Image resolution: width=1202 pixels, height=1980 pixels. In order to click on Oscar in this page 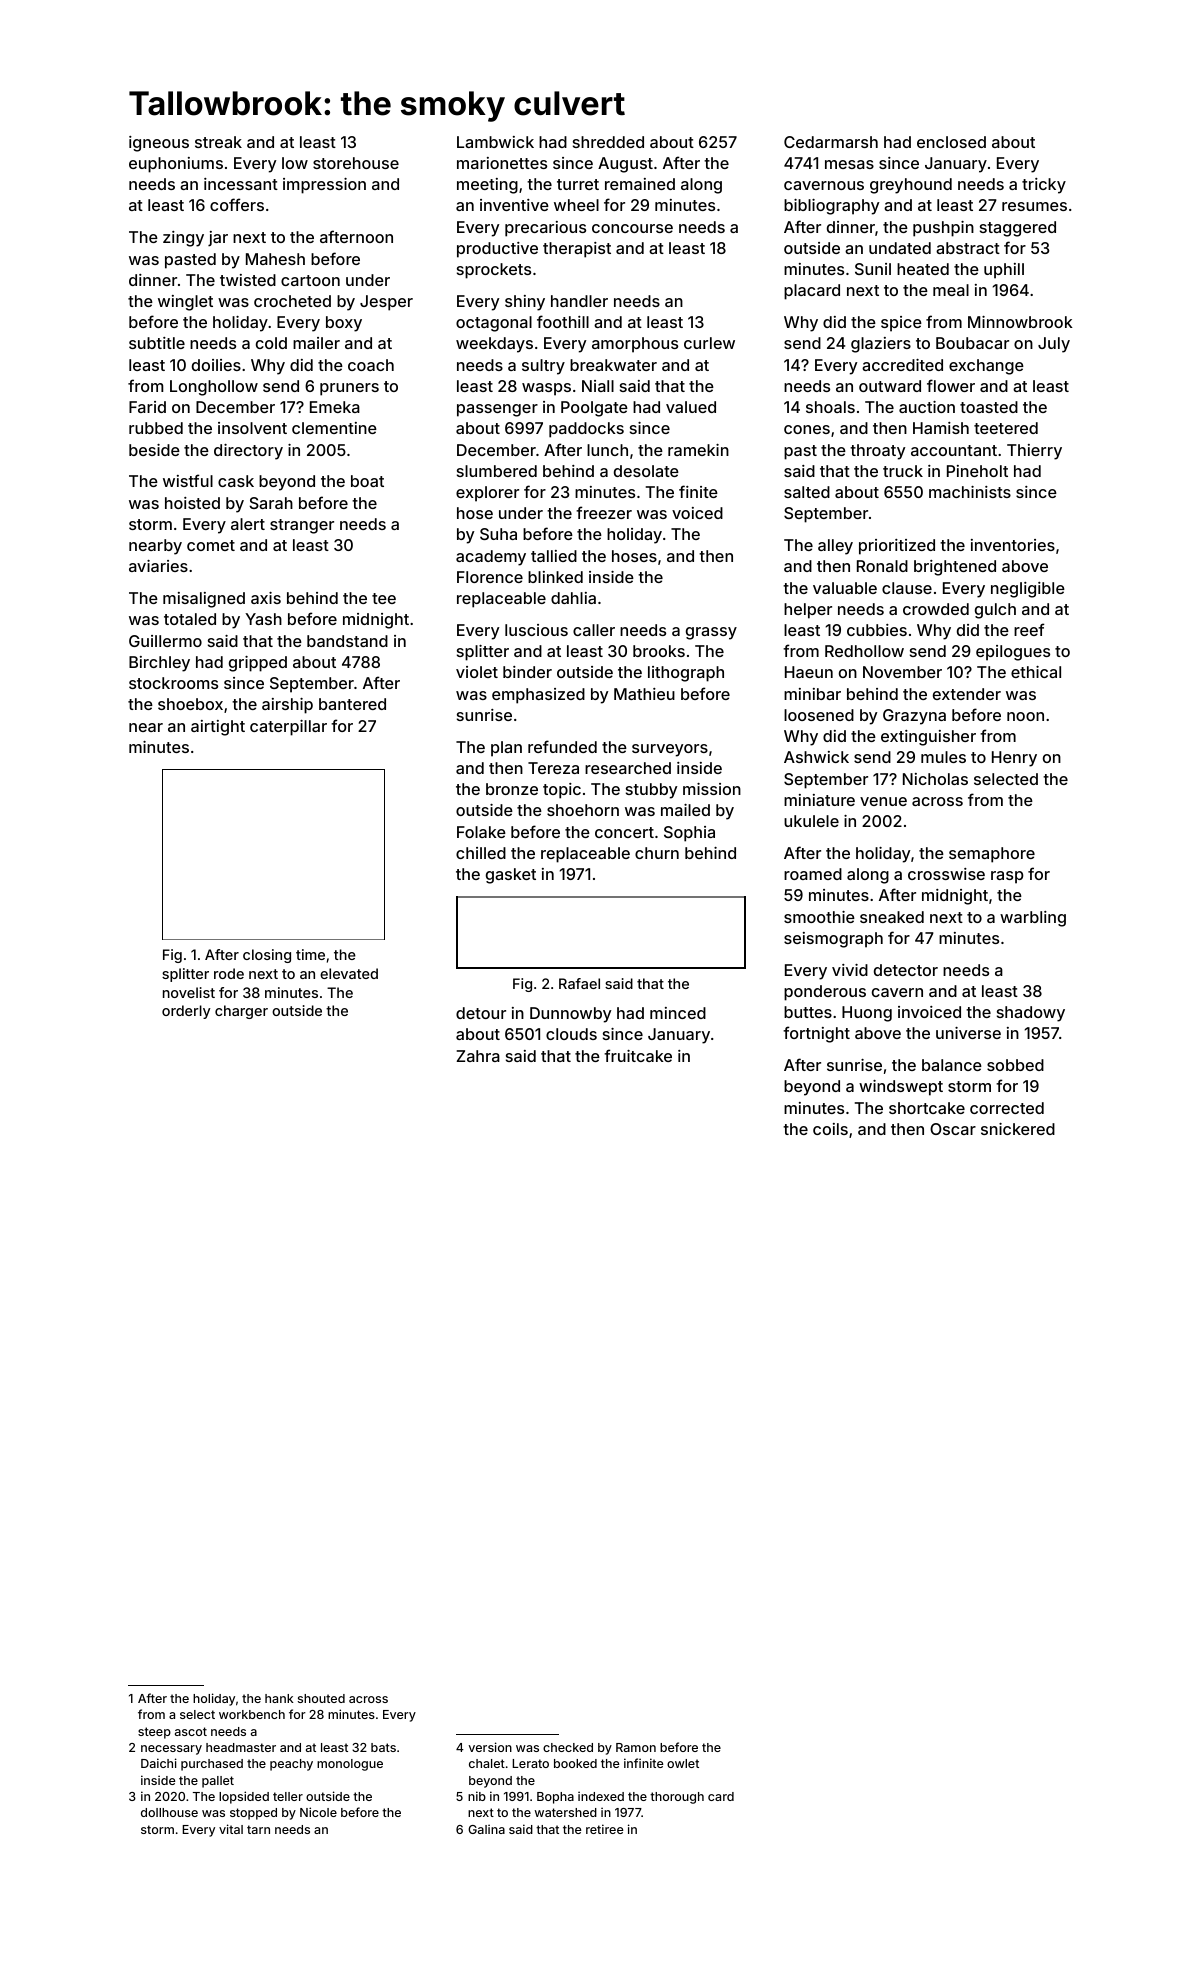, I will do `click(953, 1129)`.
